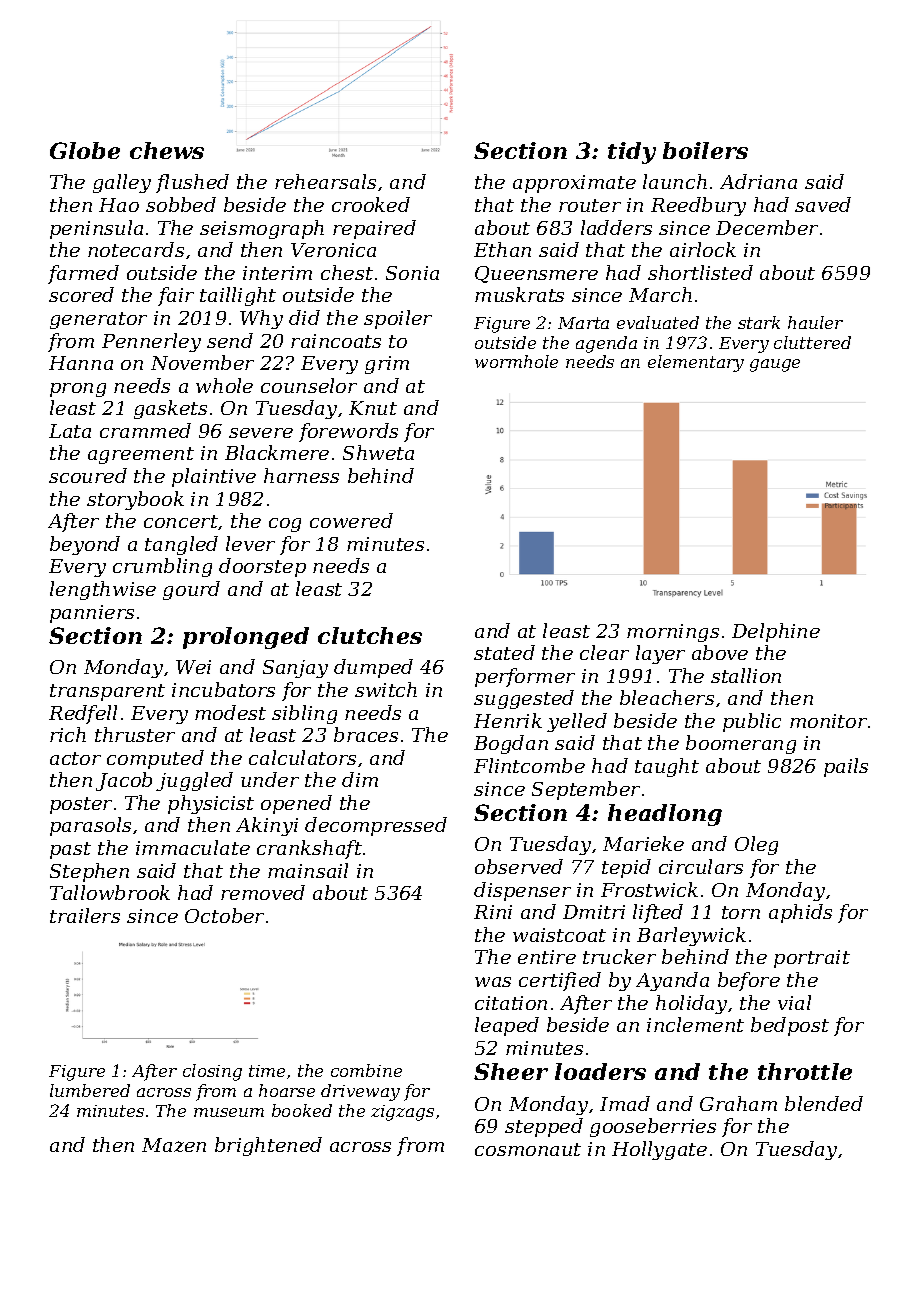  I want to click on actor, so click(75, 758).
